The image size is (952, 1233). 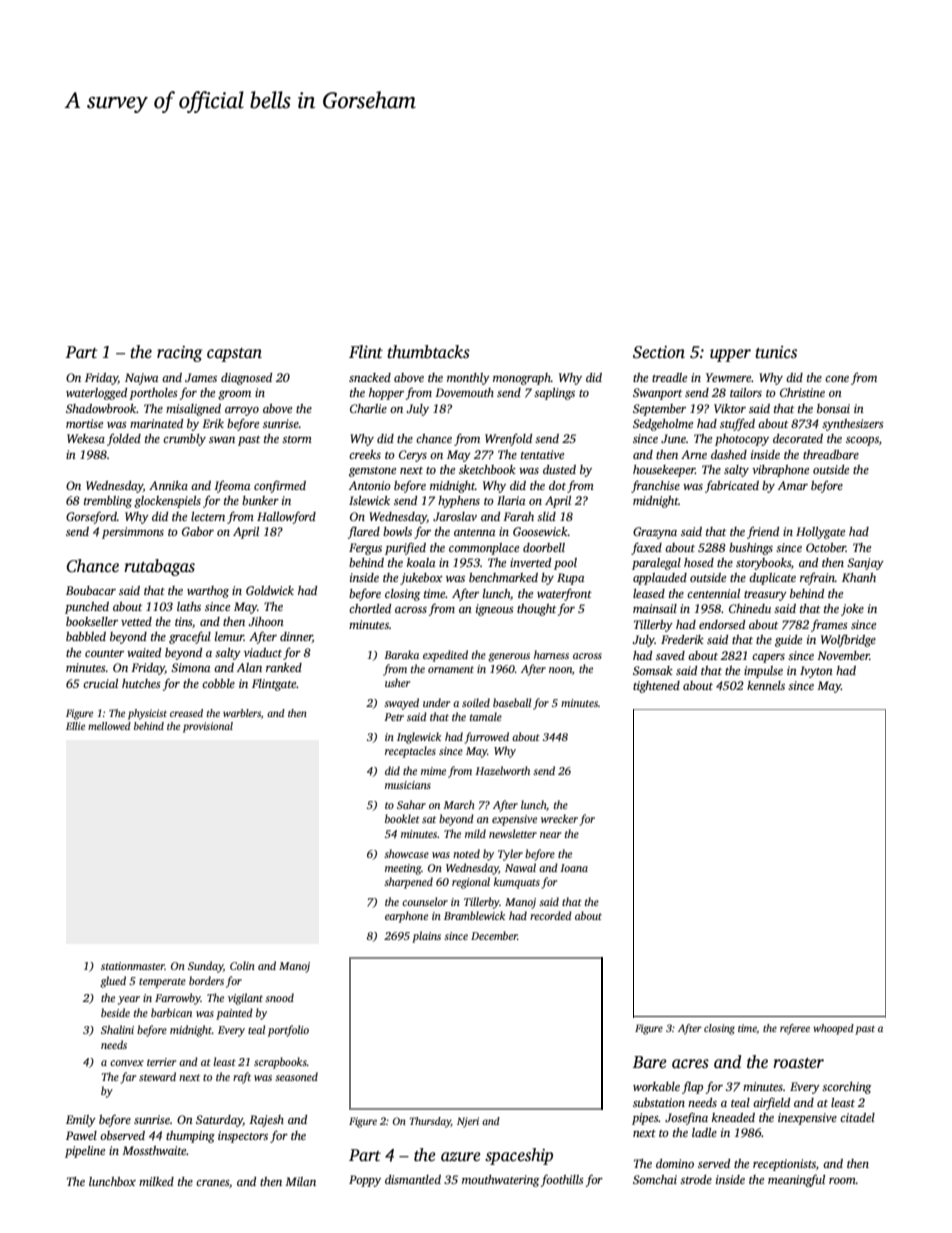 I want to click on thumping, so click(x=190, y=1137).
